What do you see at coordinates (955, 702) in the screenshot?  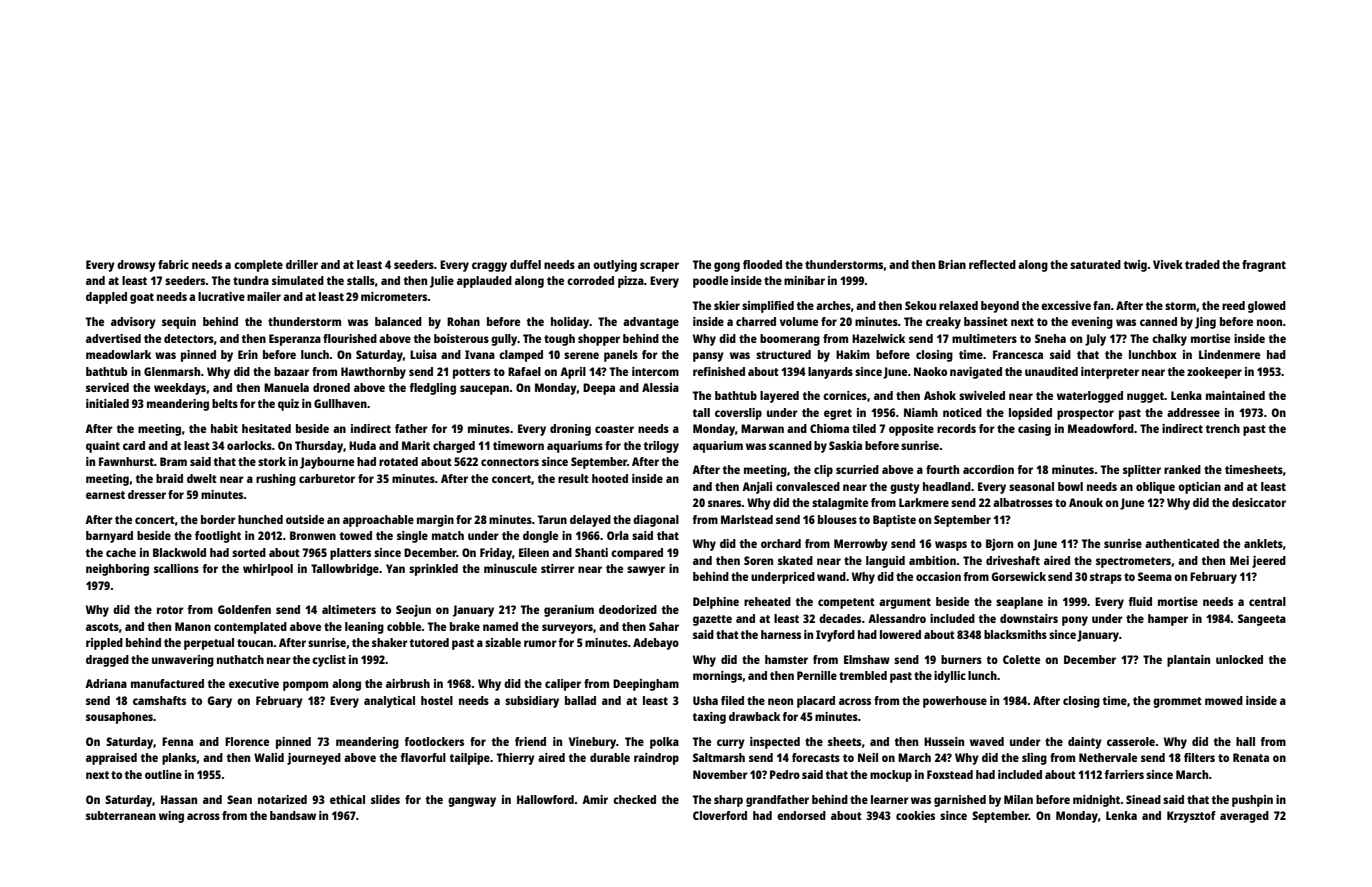 I see `powerhouse` at bounding box center [955, 702].
